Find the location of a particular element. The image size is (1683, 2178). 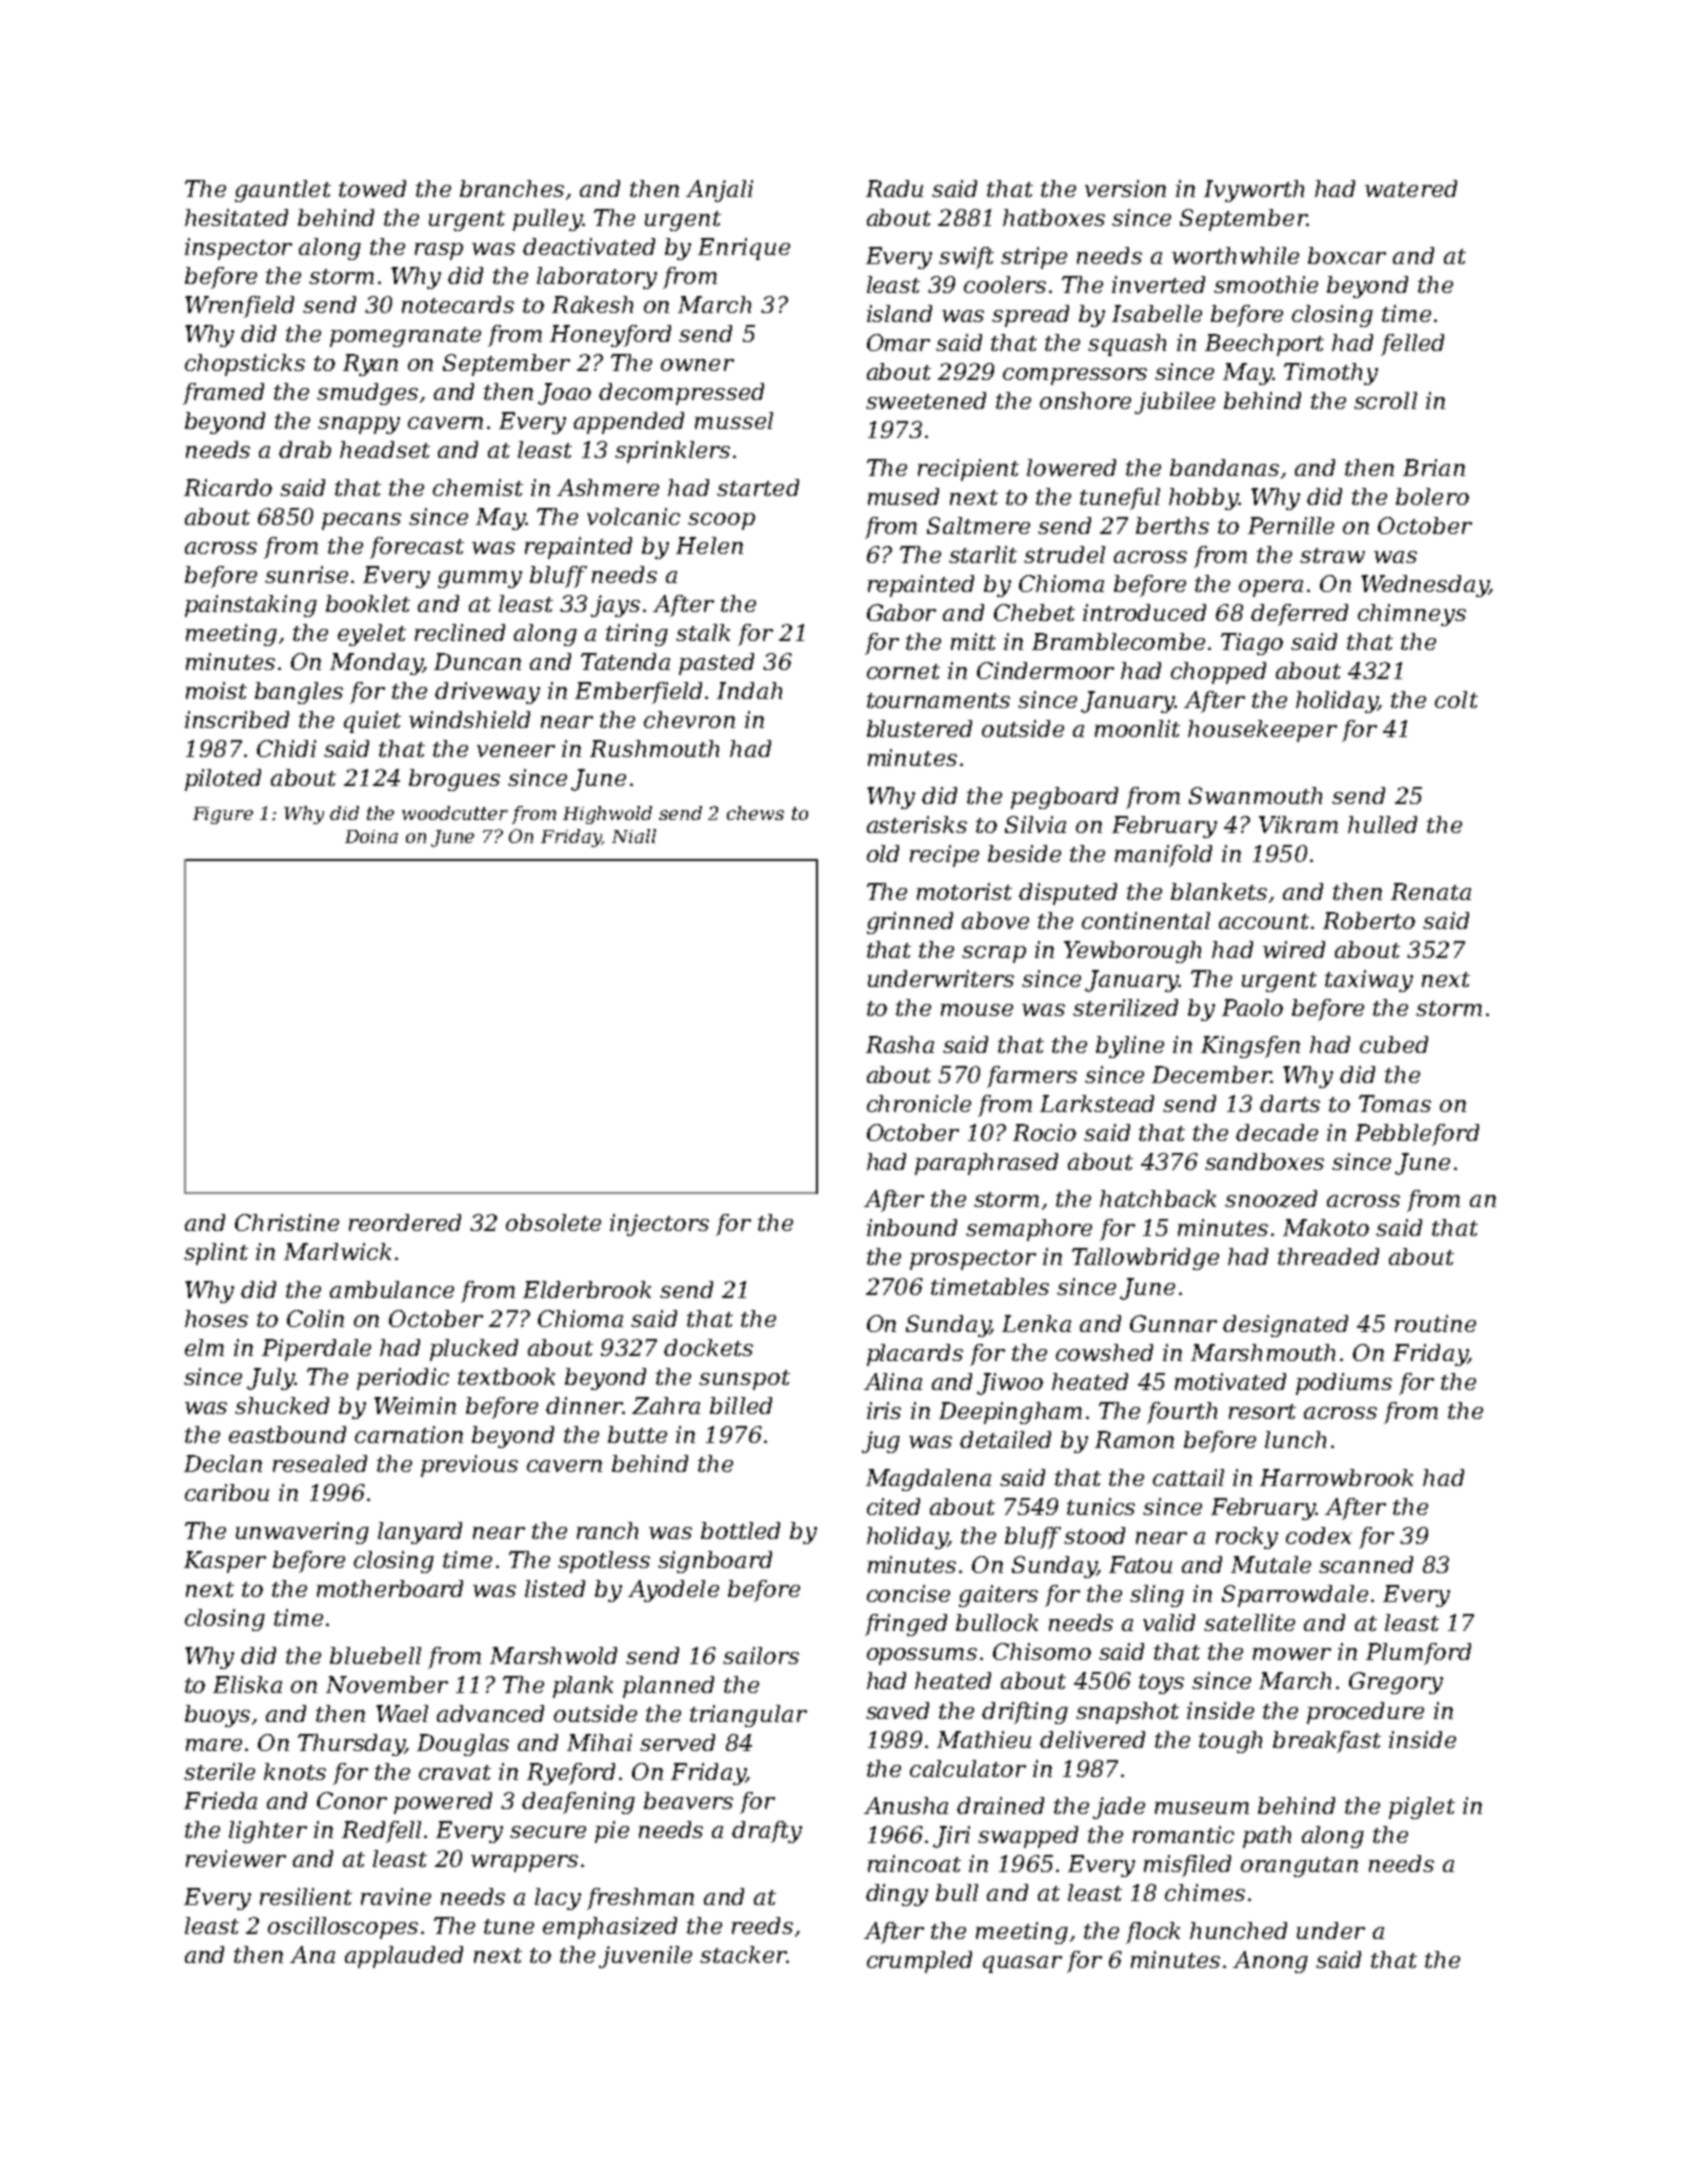

Figure is located at coordinates (223, 815).
